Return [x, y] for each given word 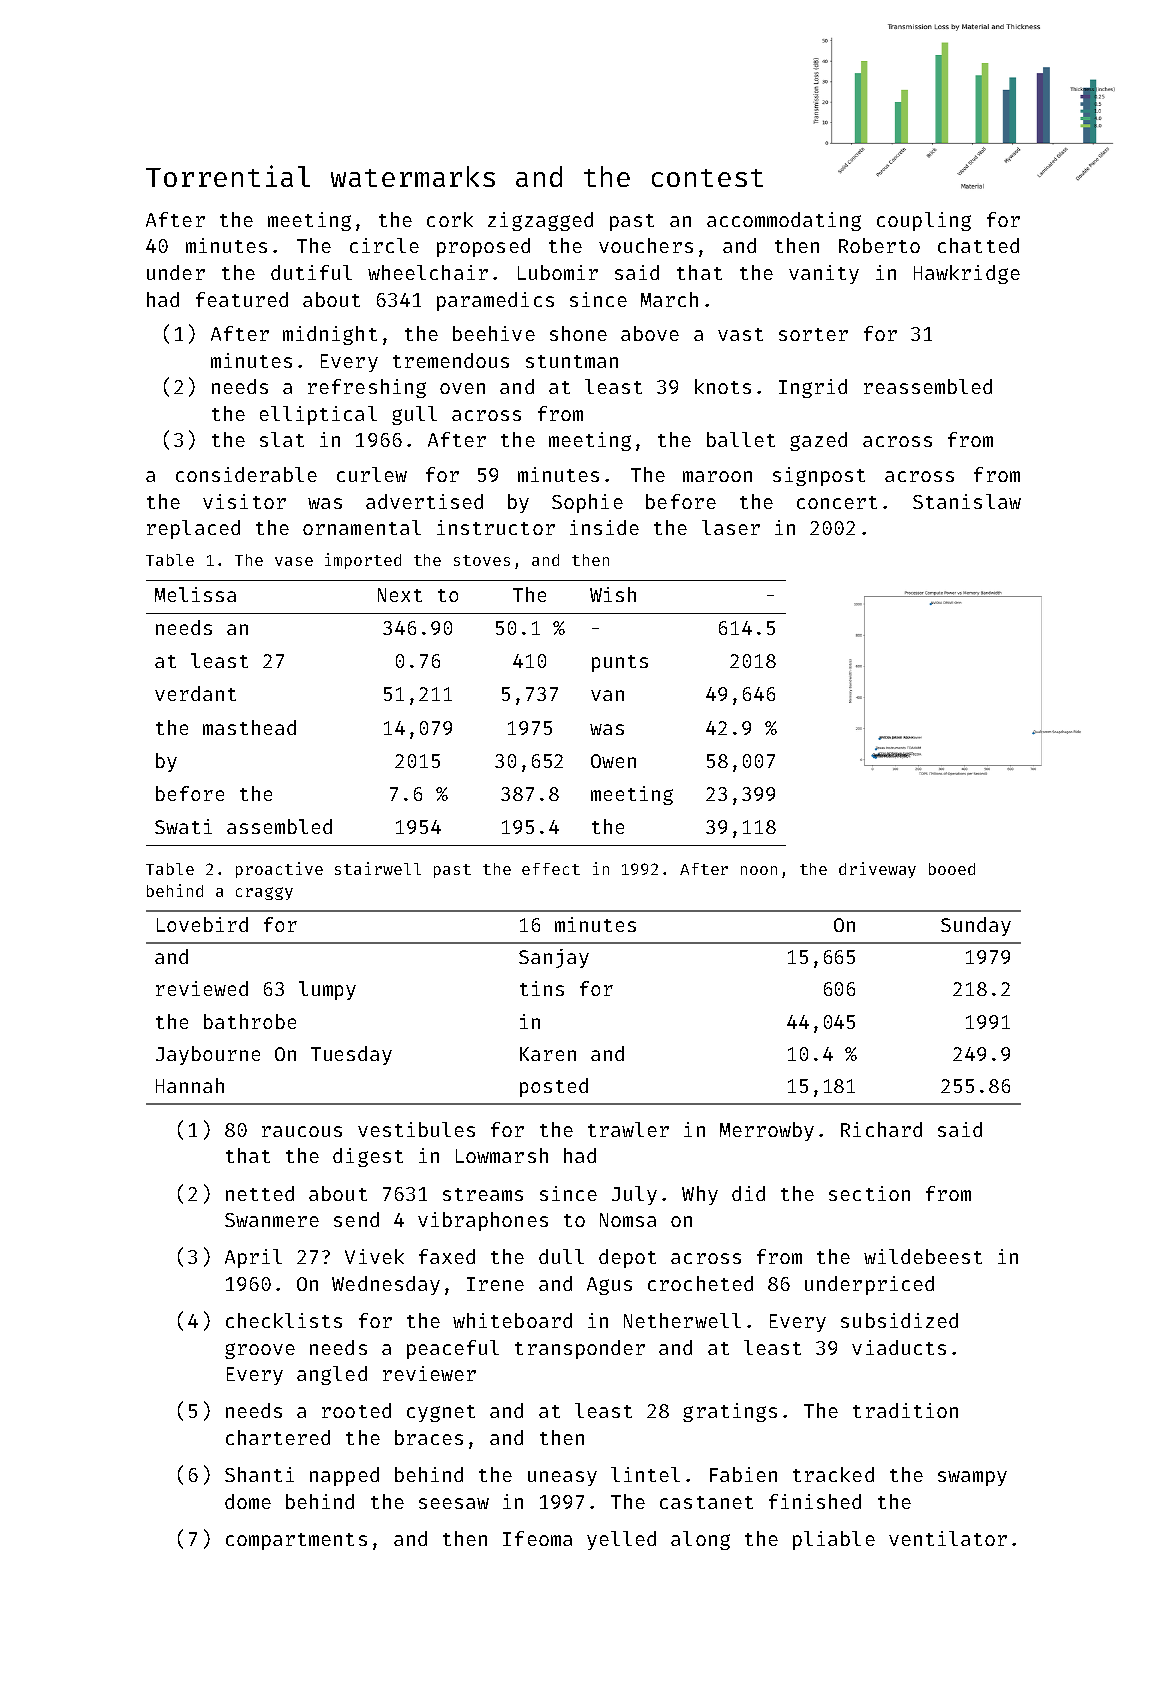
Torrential [228, 176]
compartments [296, 1541]
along [700, 1540]
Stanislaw [967, 501]
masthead [249, 727]
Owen [613, 761]
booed [952, 869]
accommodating [784, 221]
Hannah [190, 1085]
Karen [548, 1054]
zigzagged [540, 221]
